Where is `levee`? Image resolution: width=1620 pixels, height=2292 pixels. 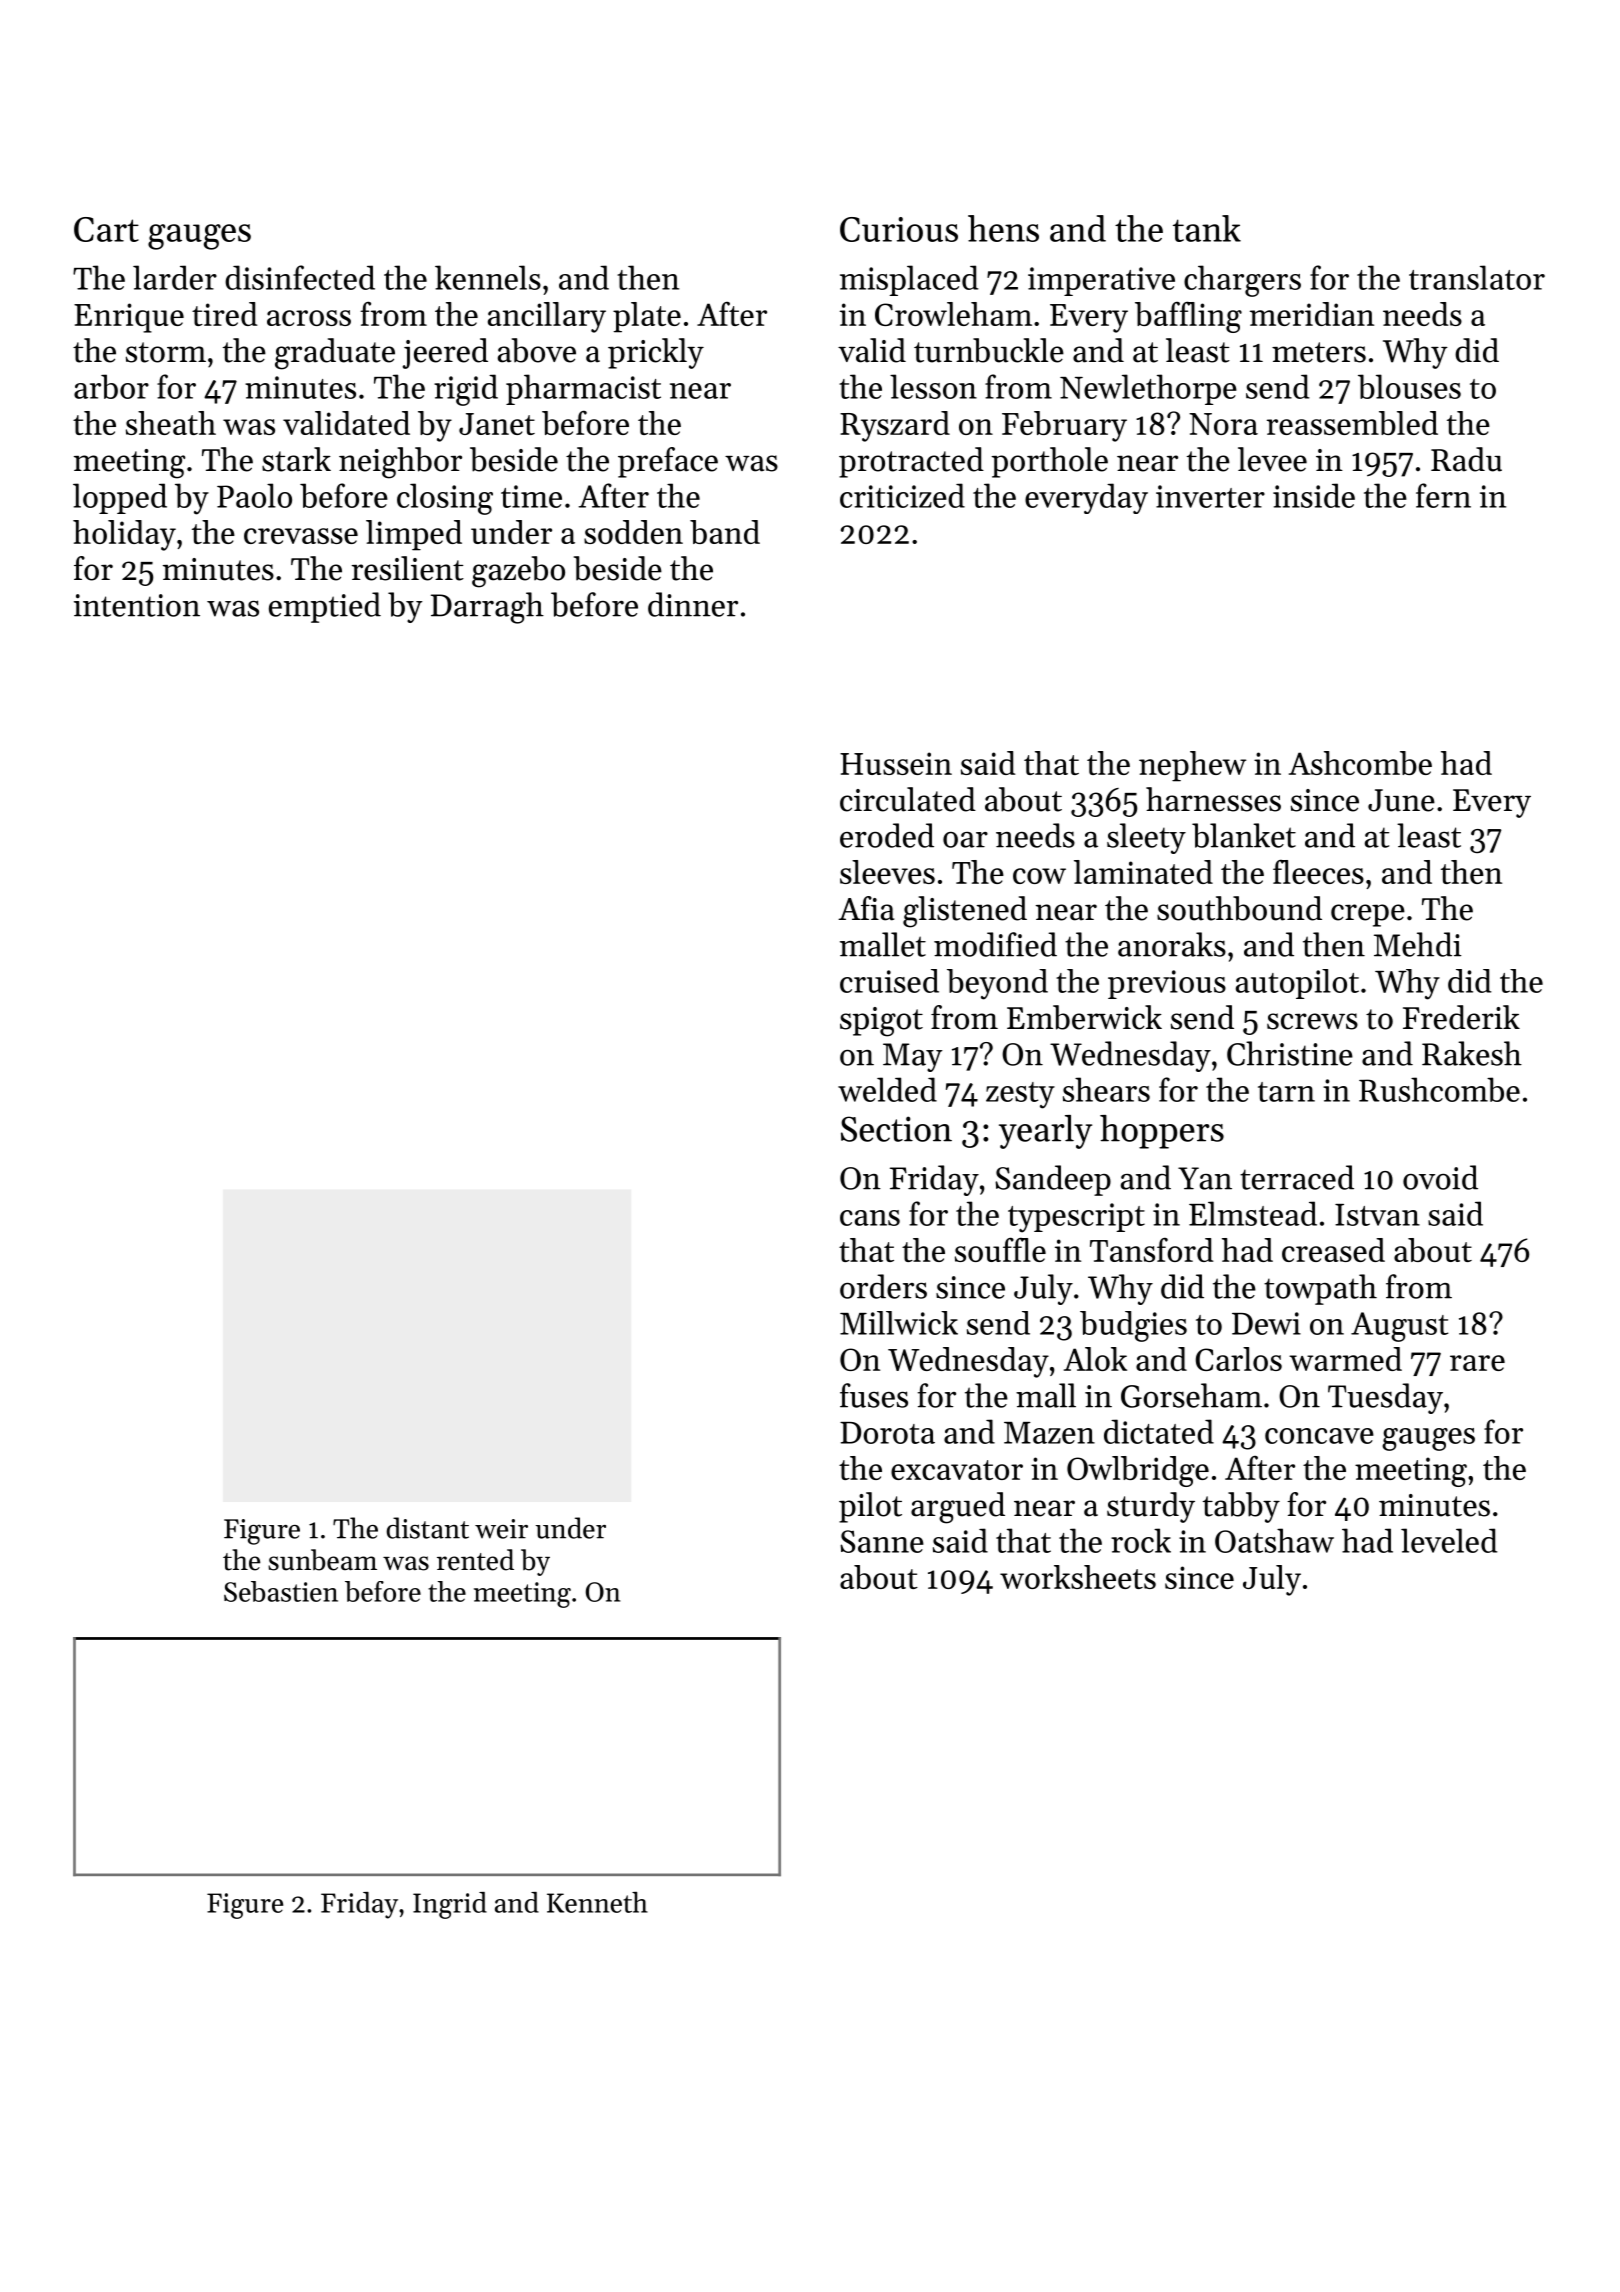 levee is located at coordinates (1272, 459).
